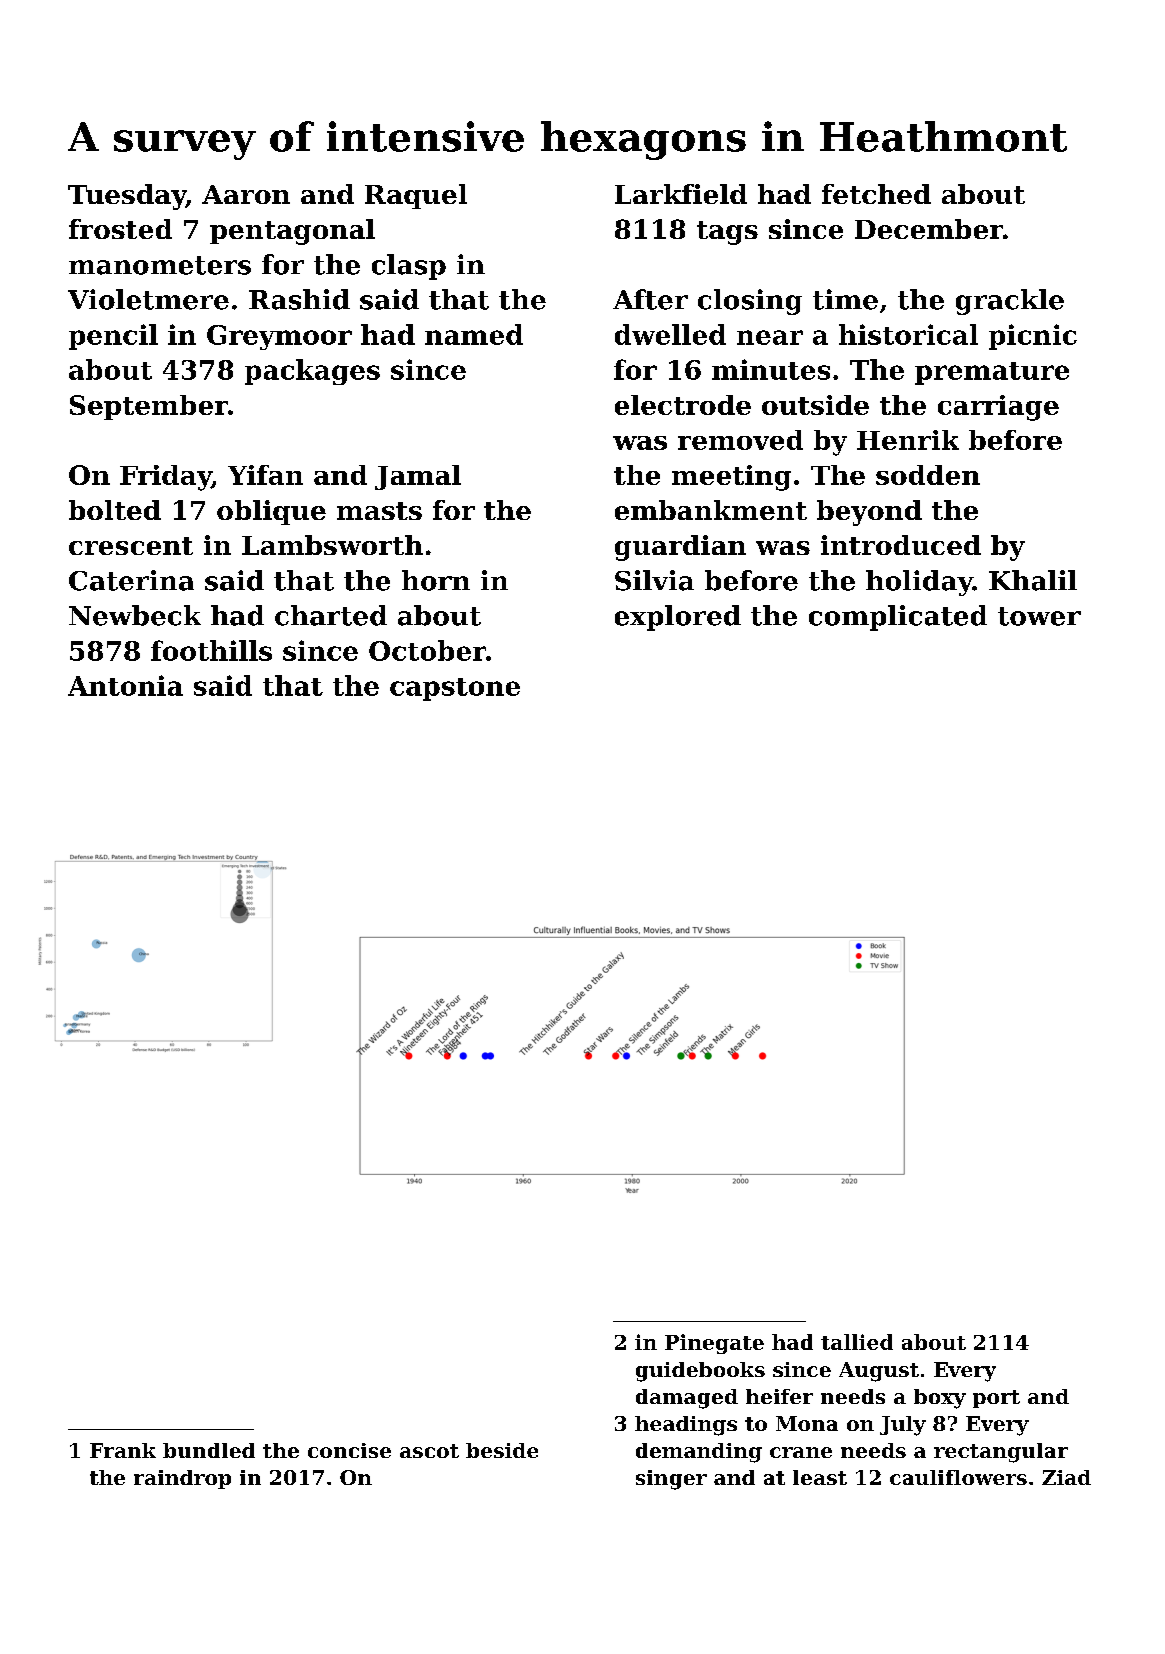 This screenshot has height=1654, width=1165. What do you see at coordinates (1039, 616) in the screenshot?
I see `tower` at bounding box center [1039, 616].
